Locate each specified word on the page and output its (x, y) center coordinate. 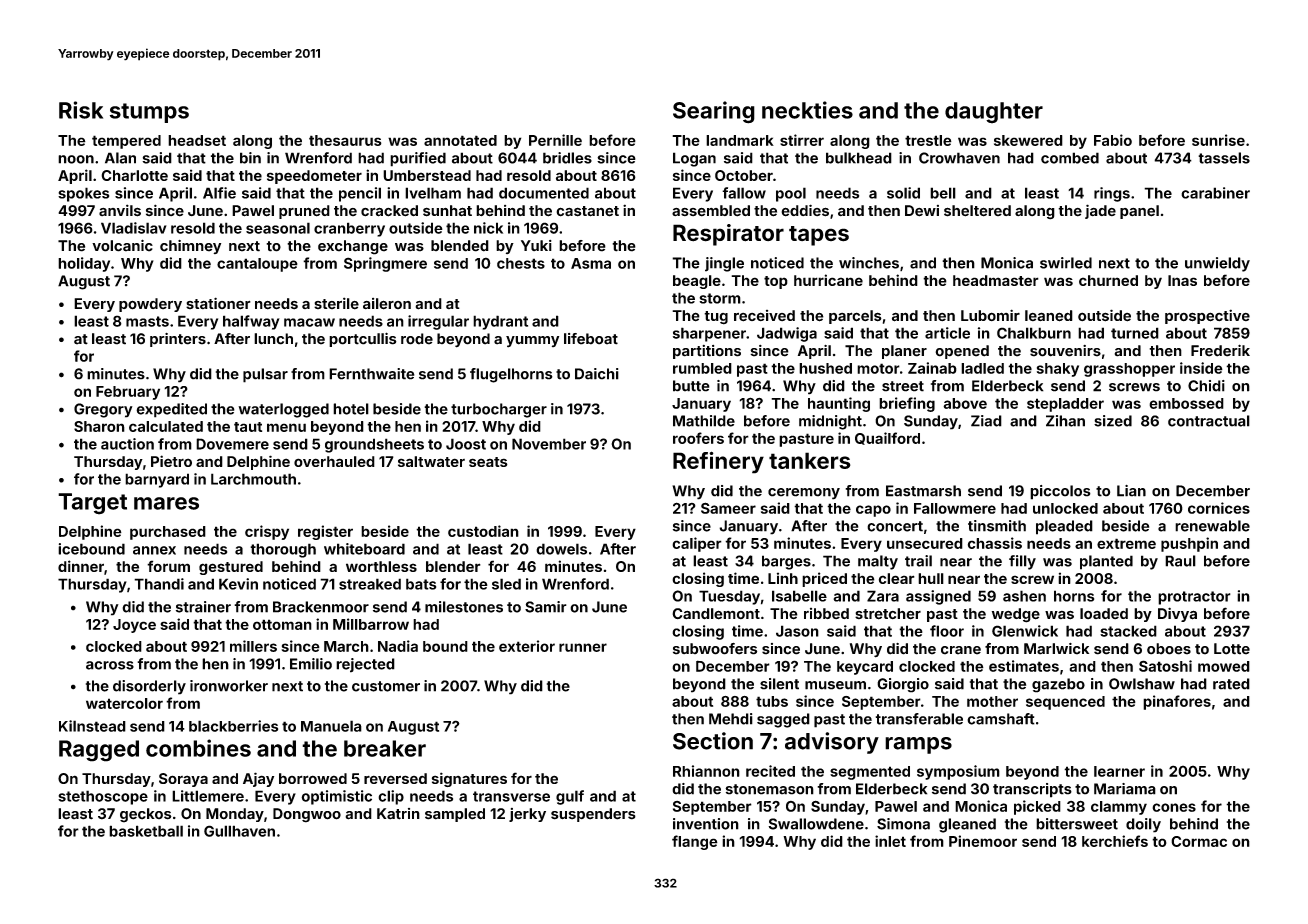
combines (198, 748)
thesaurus (345, 140)
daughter (994, 113)
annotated (460, 140)
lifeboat (591, 339)
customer (386, 686)
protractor (1194, 598)
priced (824, 579)
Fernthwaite (372, 374)
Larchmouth (253, 479)
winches (869, 263)
